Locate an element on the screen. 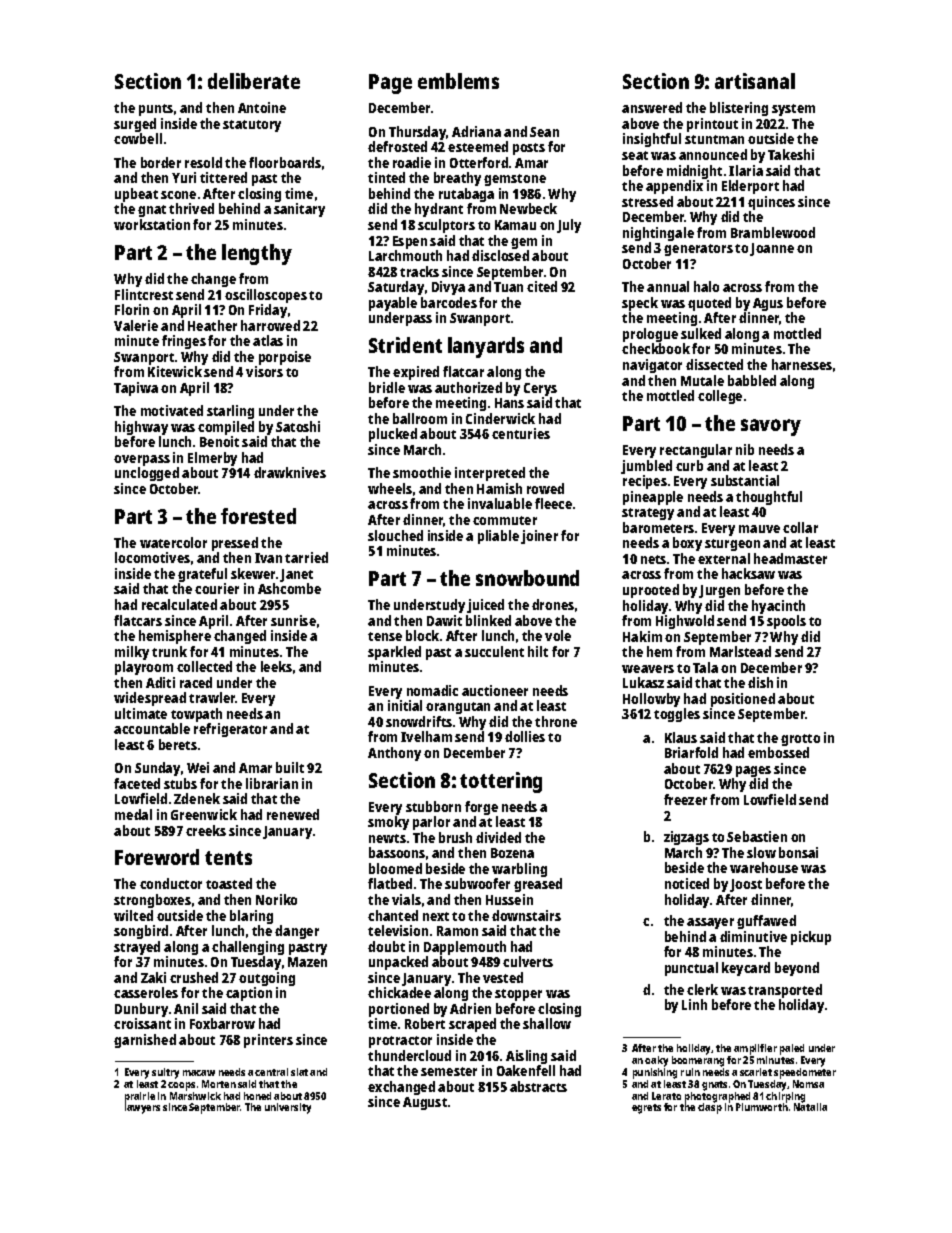 The width and height of the screenshot is (952, 1233). artisanal is located at coordinates (755, 81).
